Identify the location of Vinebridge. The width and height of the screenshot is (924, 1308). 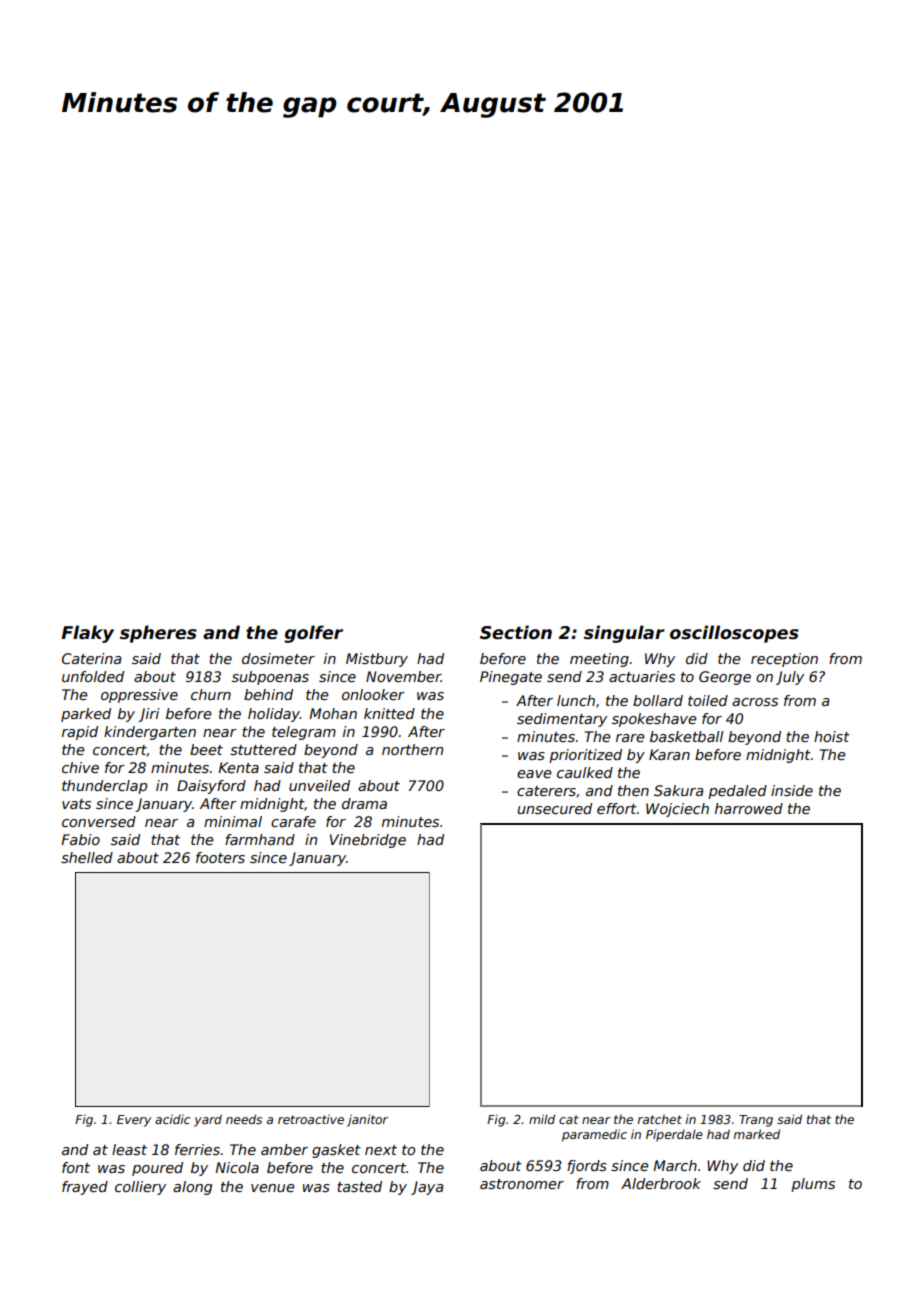
(368, 841).
